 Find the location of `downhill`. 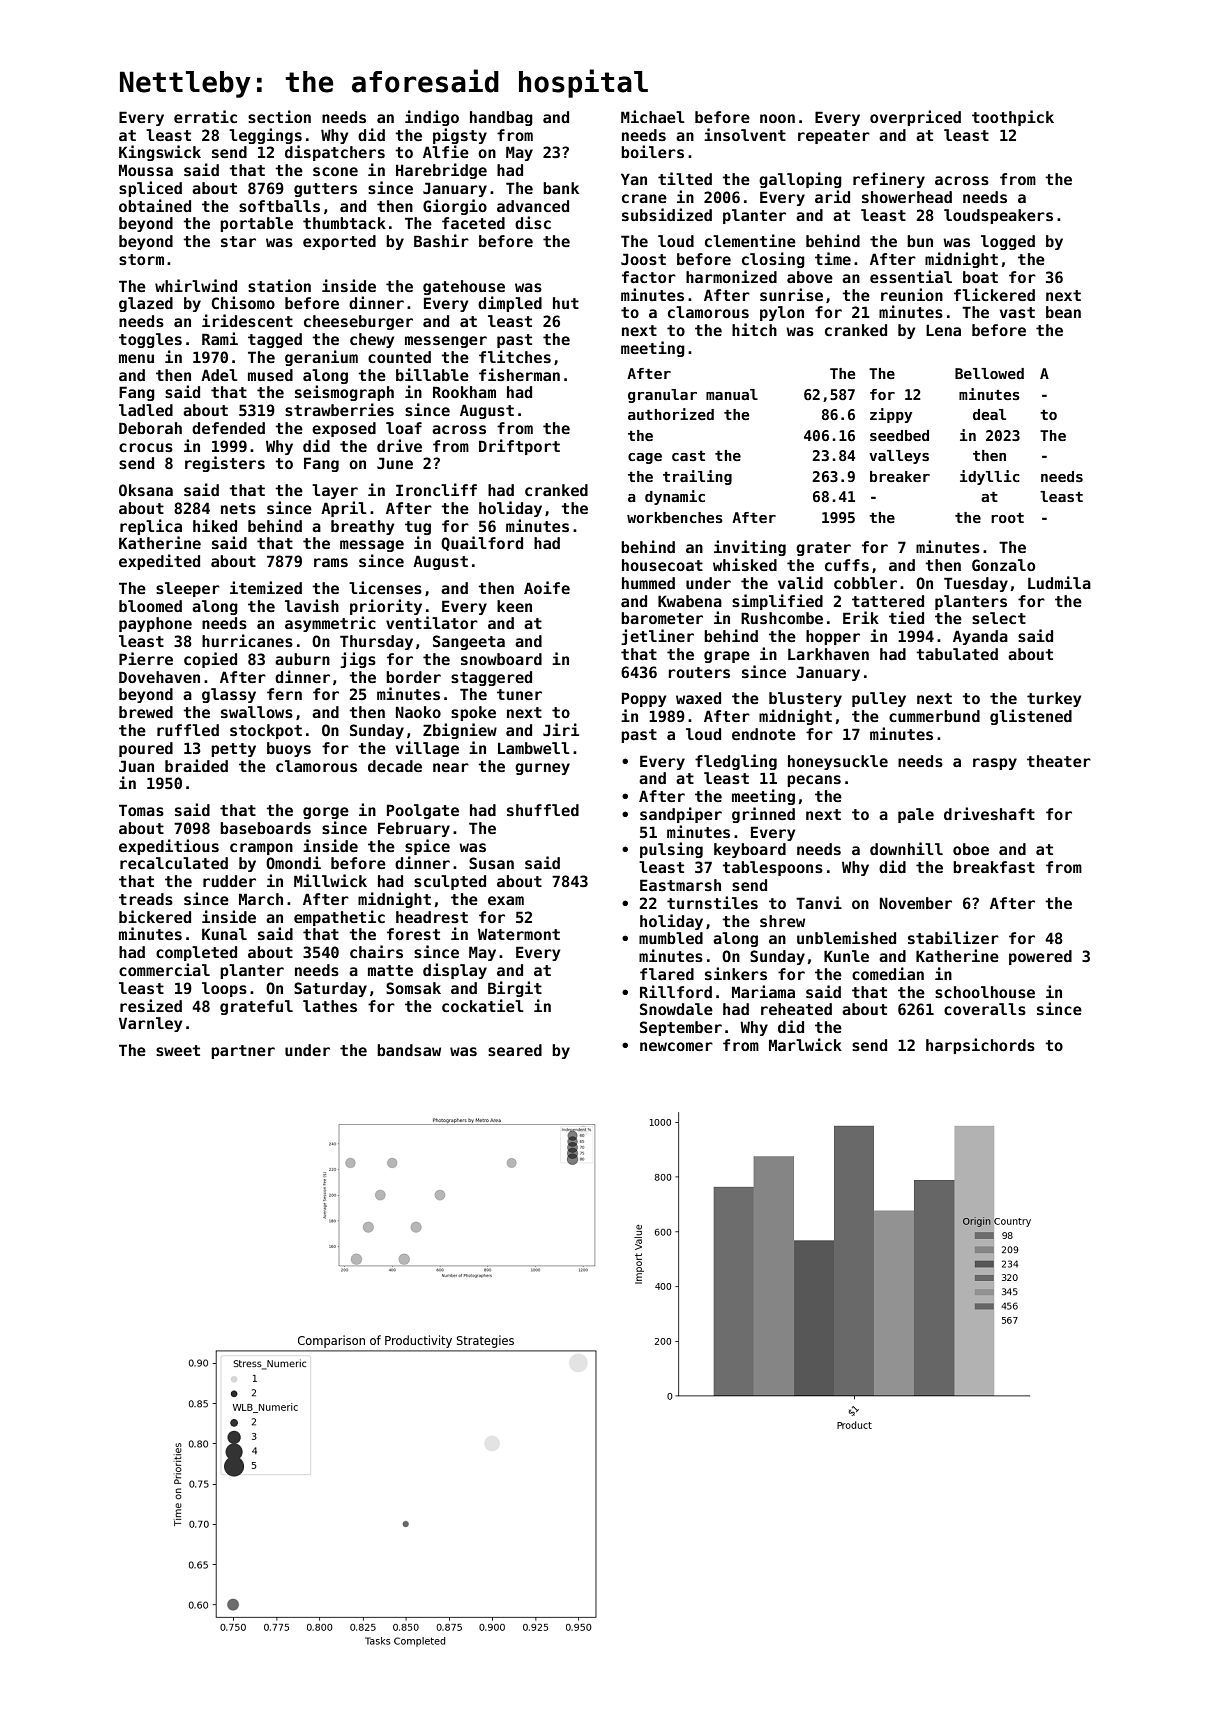

downhill is located at coordinates (906, 848).
